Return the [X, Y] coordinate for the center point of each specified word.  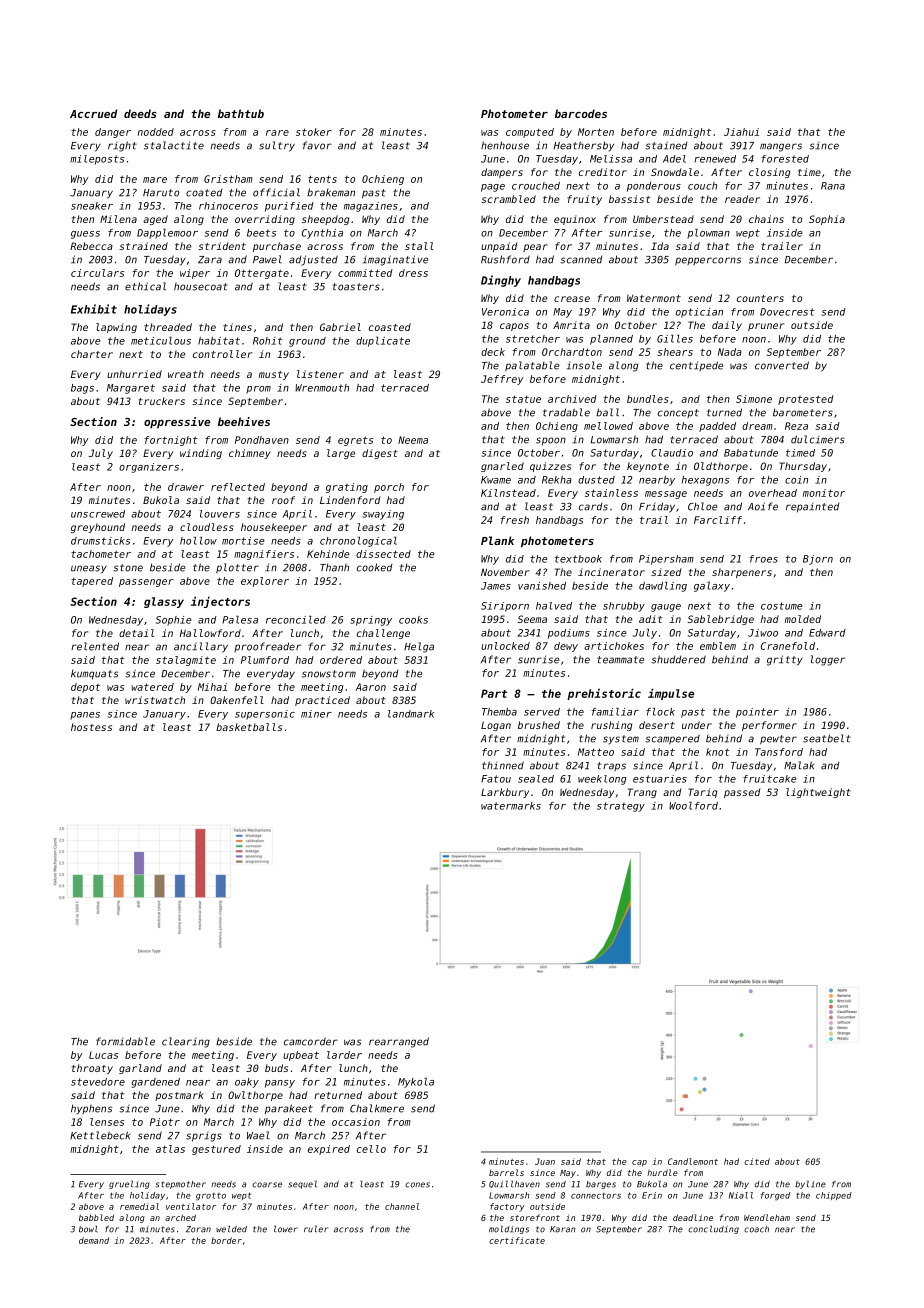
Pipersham [666, 560]
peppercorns [708, 261]
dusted [596, 480]
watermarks [511, 806]
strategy [621, 807]
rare [277, 133]
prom [258, 390]
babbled [96, 1217]
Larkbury [505, 793]
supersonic [265, 715]
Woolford [693, 806]
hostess [91, 727]
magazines [371, 207]
